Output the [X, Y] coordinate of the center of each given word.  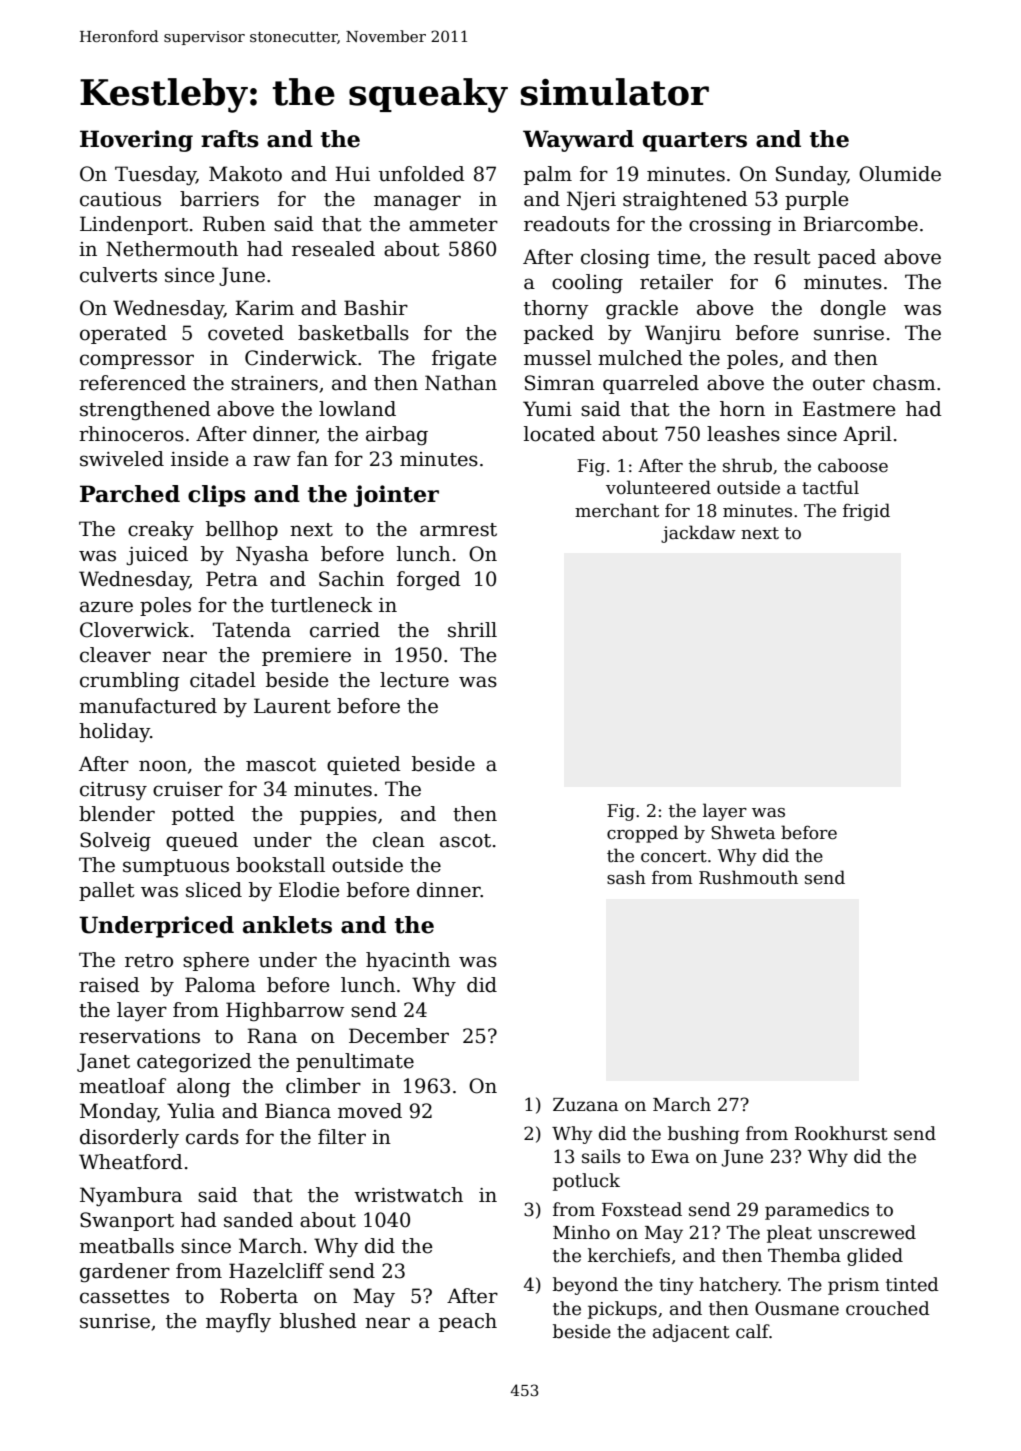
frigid [866, 512]
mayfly [238, 1323]
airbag [397, 436]
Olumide [900, 174]
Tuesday [155, 176]
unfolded [422, 174]
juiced [157, 555]
